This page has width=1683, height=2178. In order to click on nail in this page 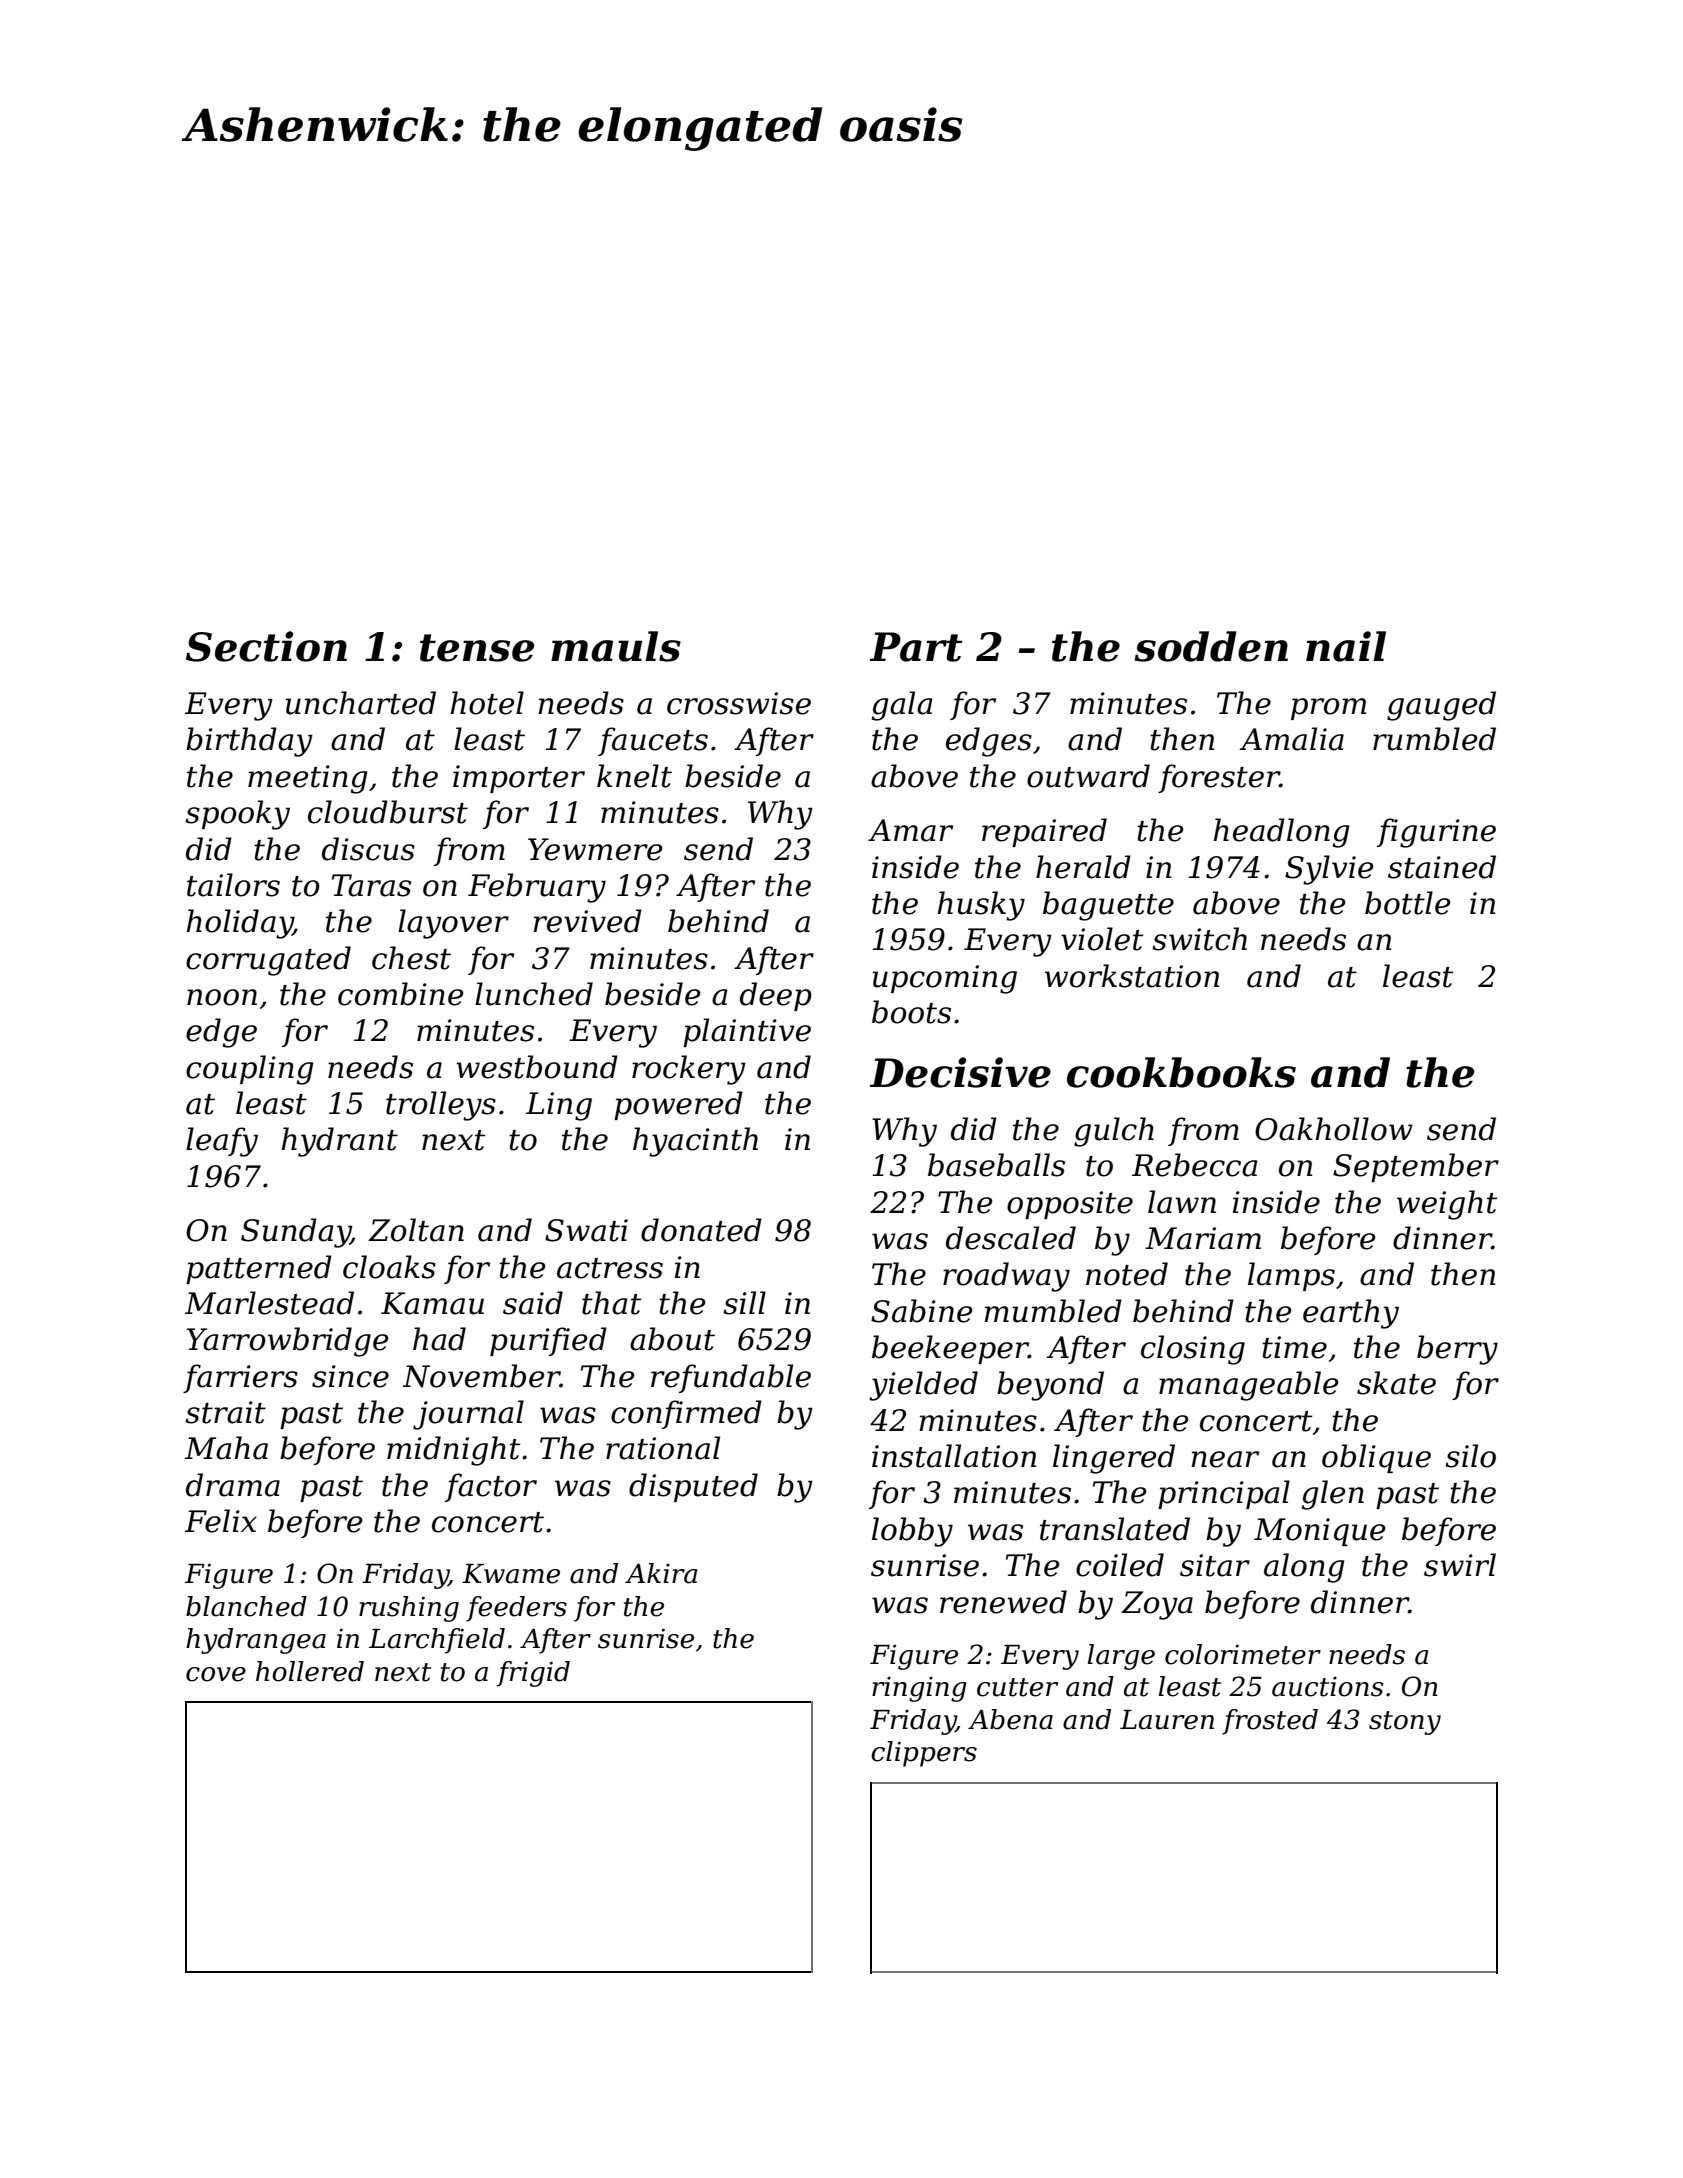, I will do `click(1346, 646)`.
